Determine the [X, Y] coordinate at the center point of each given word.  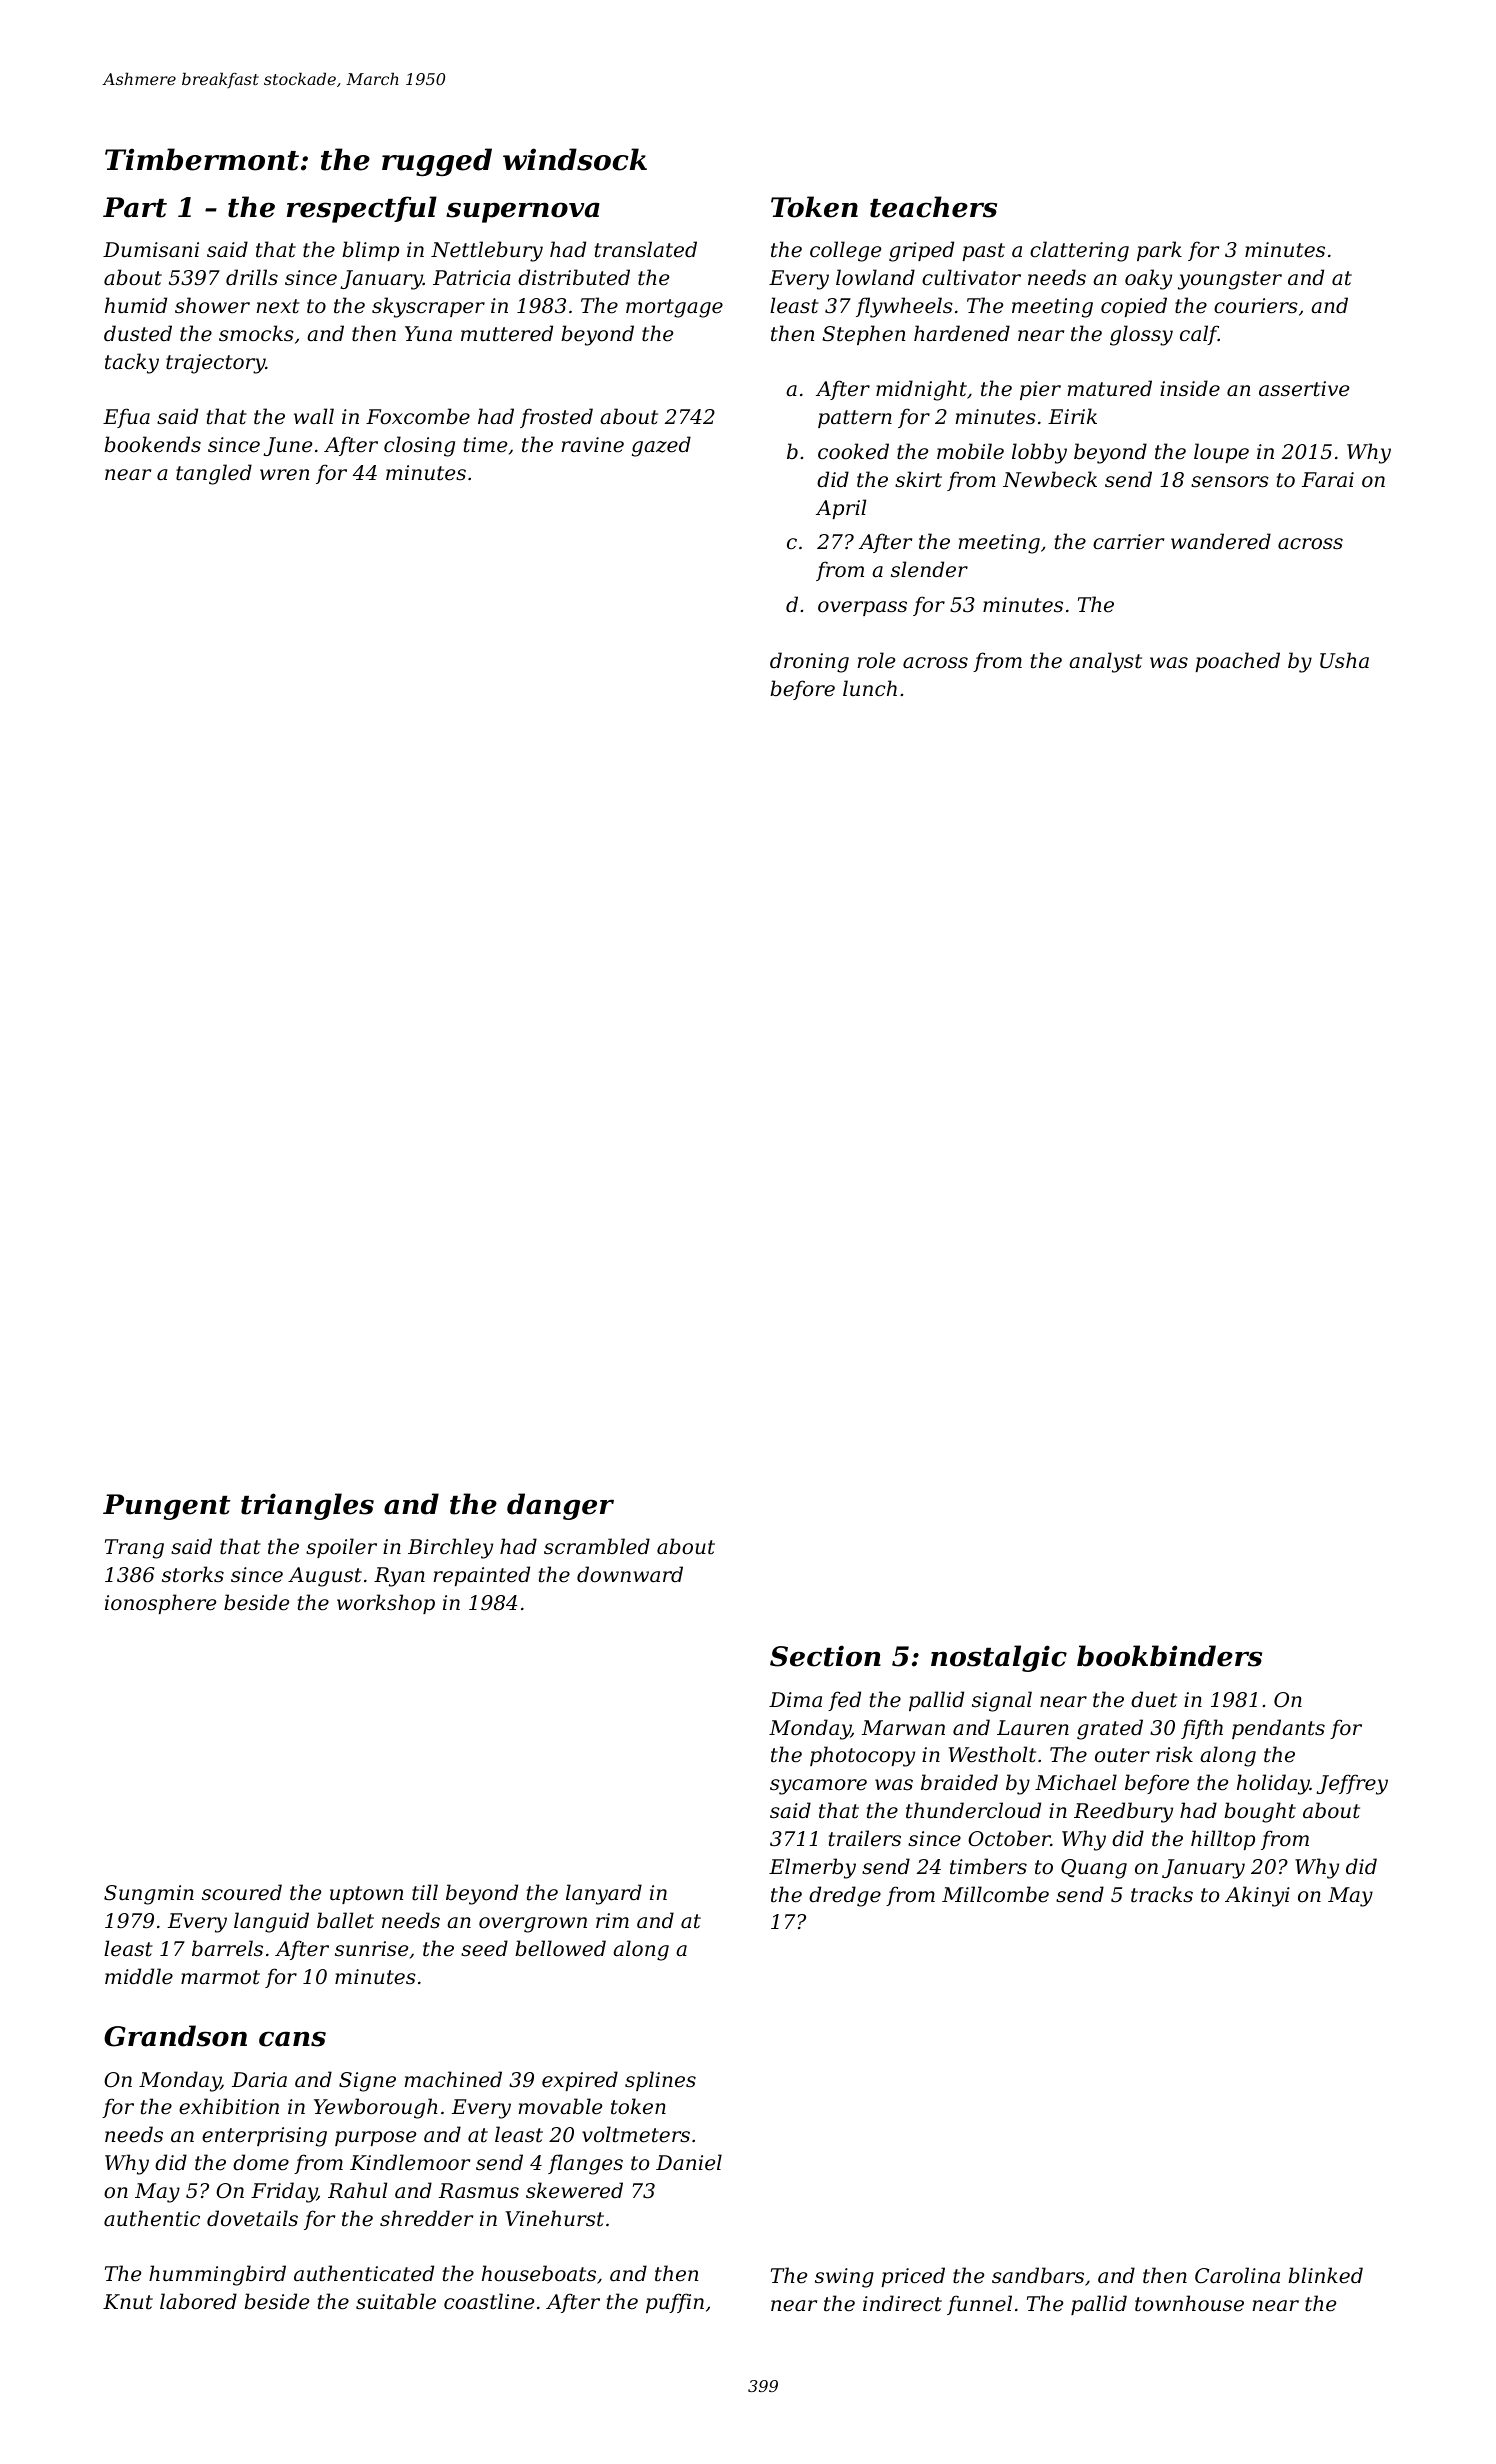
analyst [1105, 662]
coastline [489, 2301]
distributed [574, 277]
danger [560, 1506]
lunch [870, 688]
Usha [1344, 660]
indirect [902, 2303]
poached [1237, 662]
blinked [1325, 2275]
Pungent [167, 1507]
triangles [307, 1506]
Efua [126, 418]
